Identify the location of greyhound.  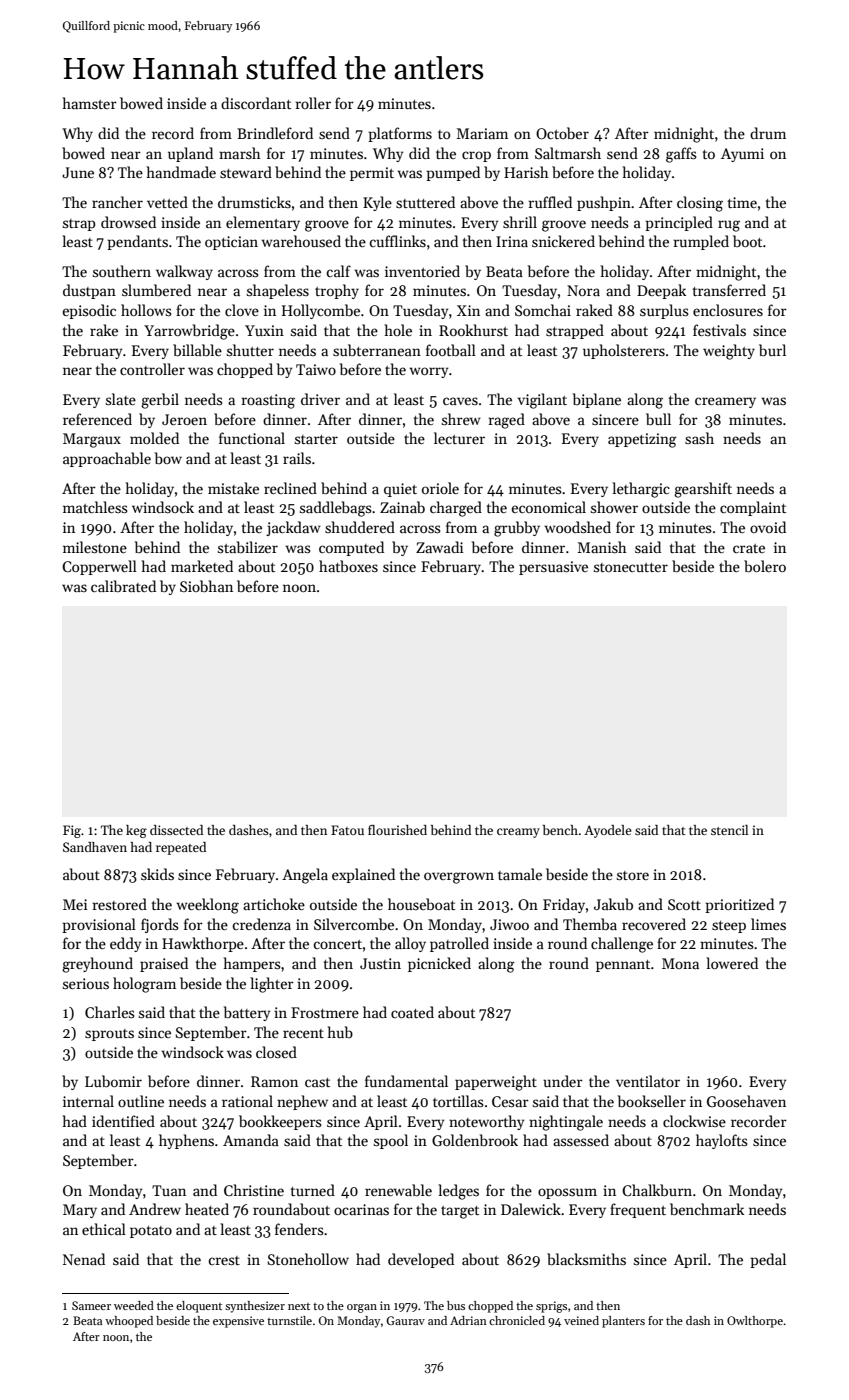
(97, 965).
